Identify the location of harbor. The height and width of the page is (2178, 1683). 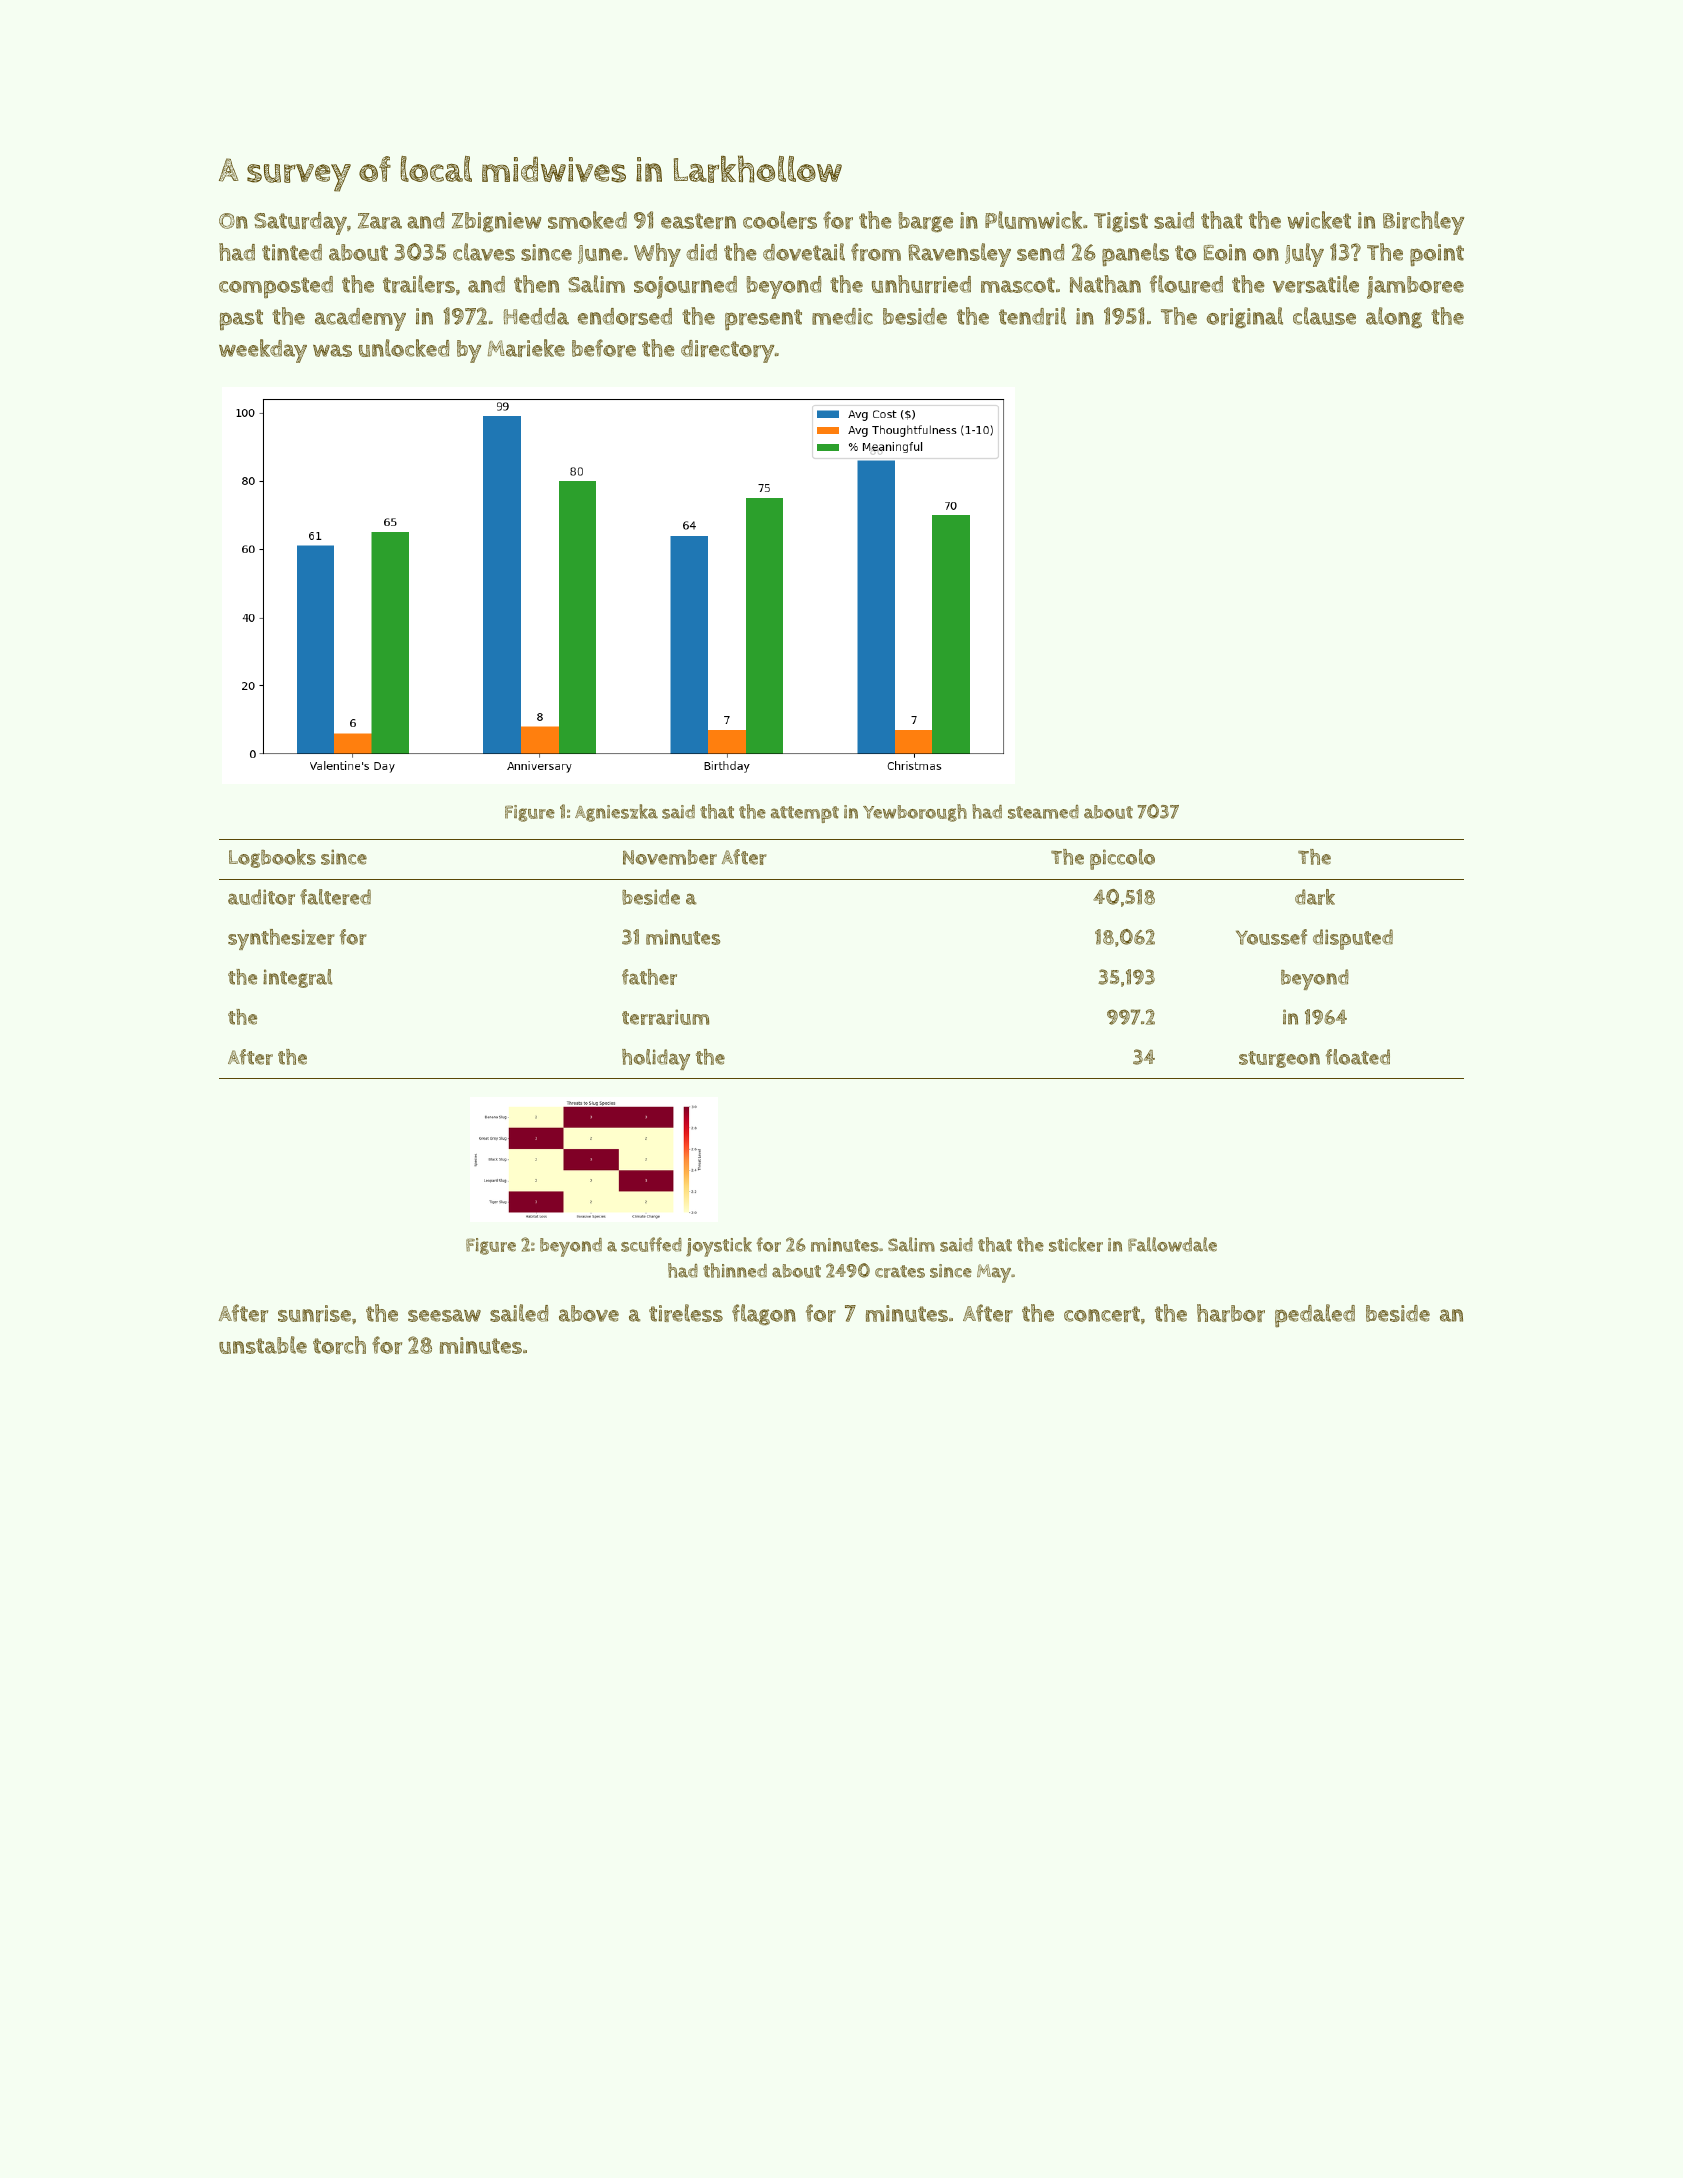
(1231, 1313).
